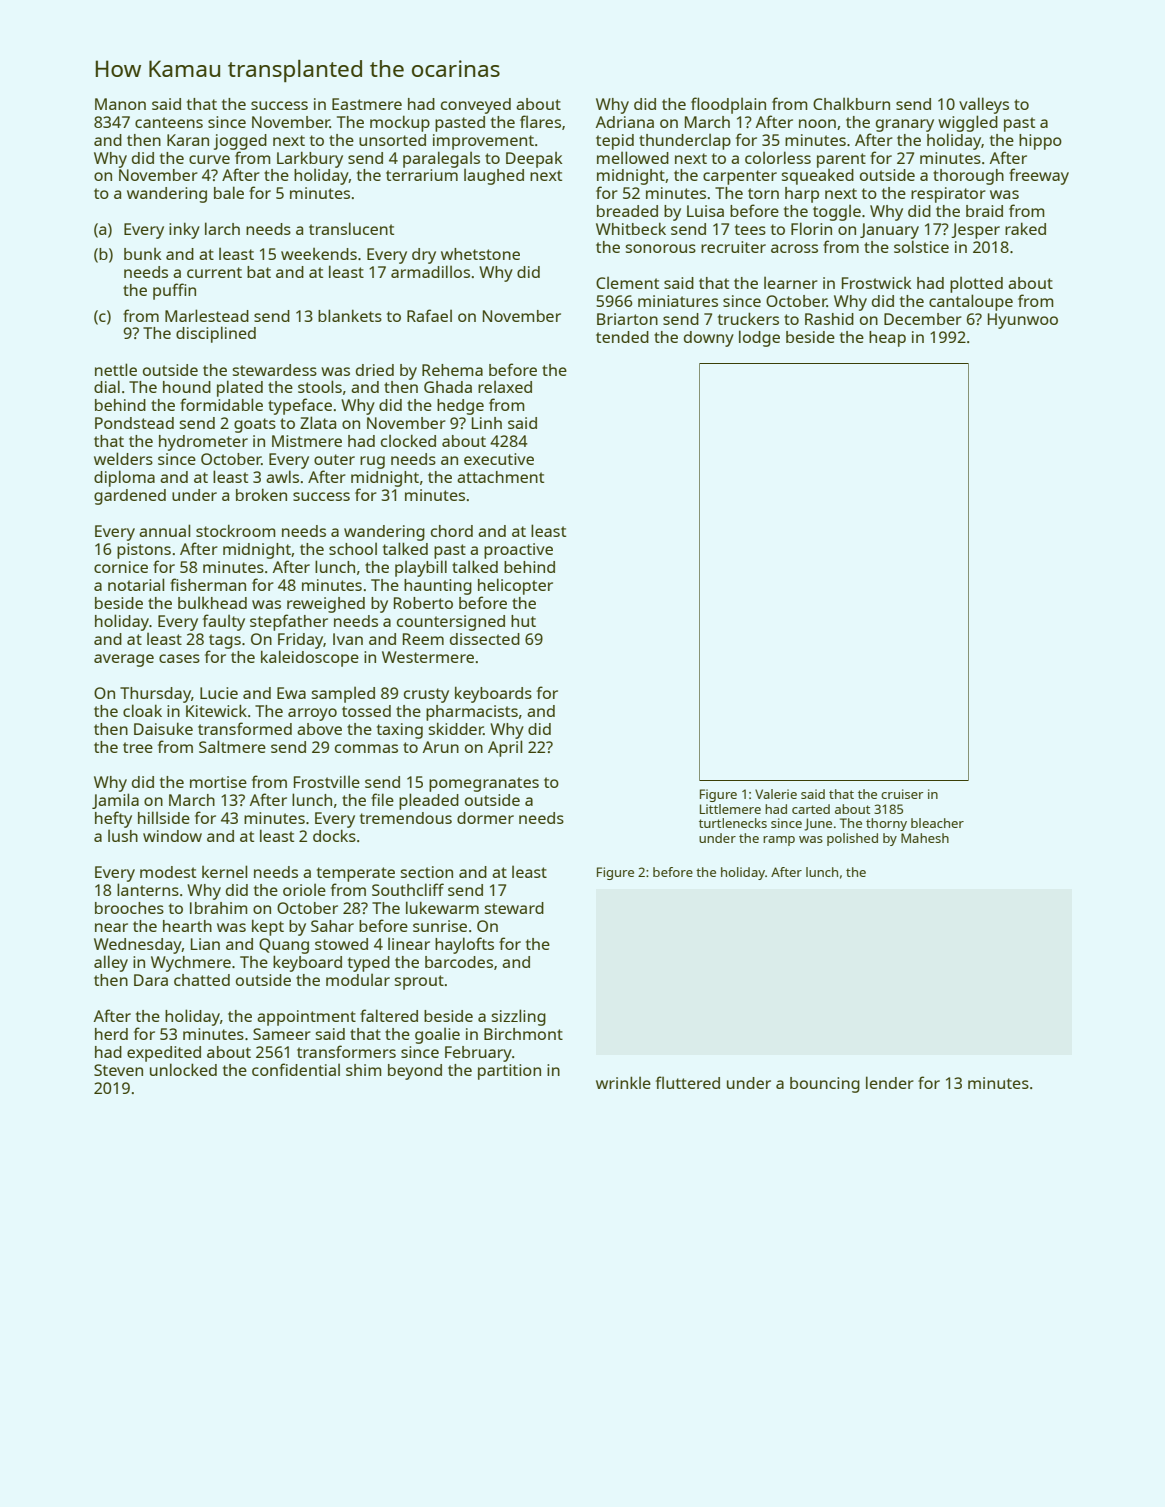  What do you see at coordinates (523, 1034) in the screenshot?
I see `Birchmont` at bounding box center [523, 1034].
